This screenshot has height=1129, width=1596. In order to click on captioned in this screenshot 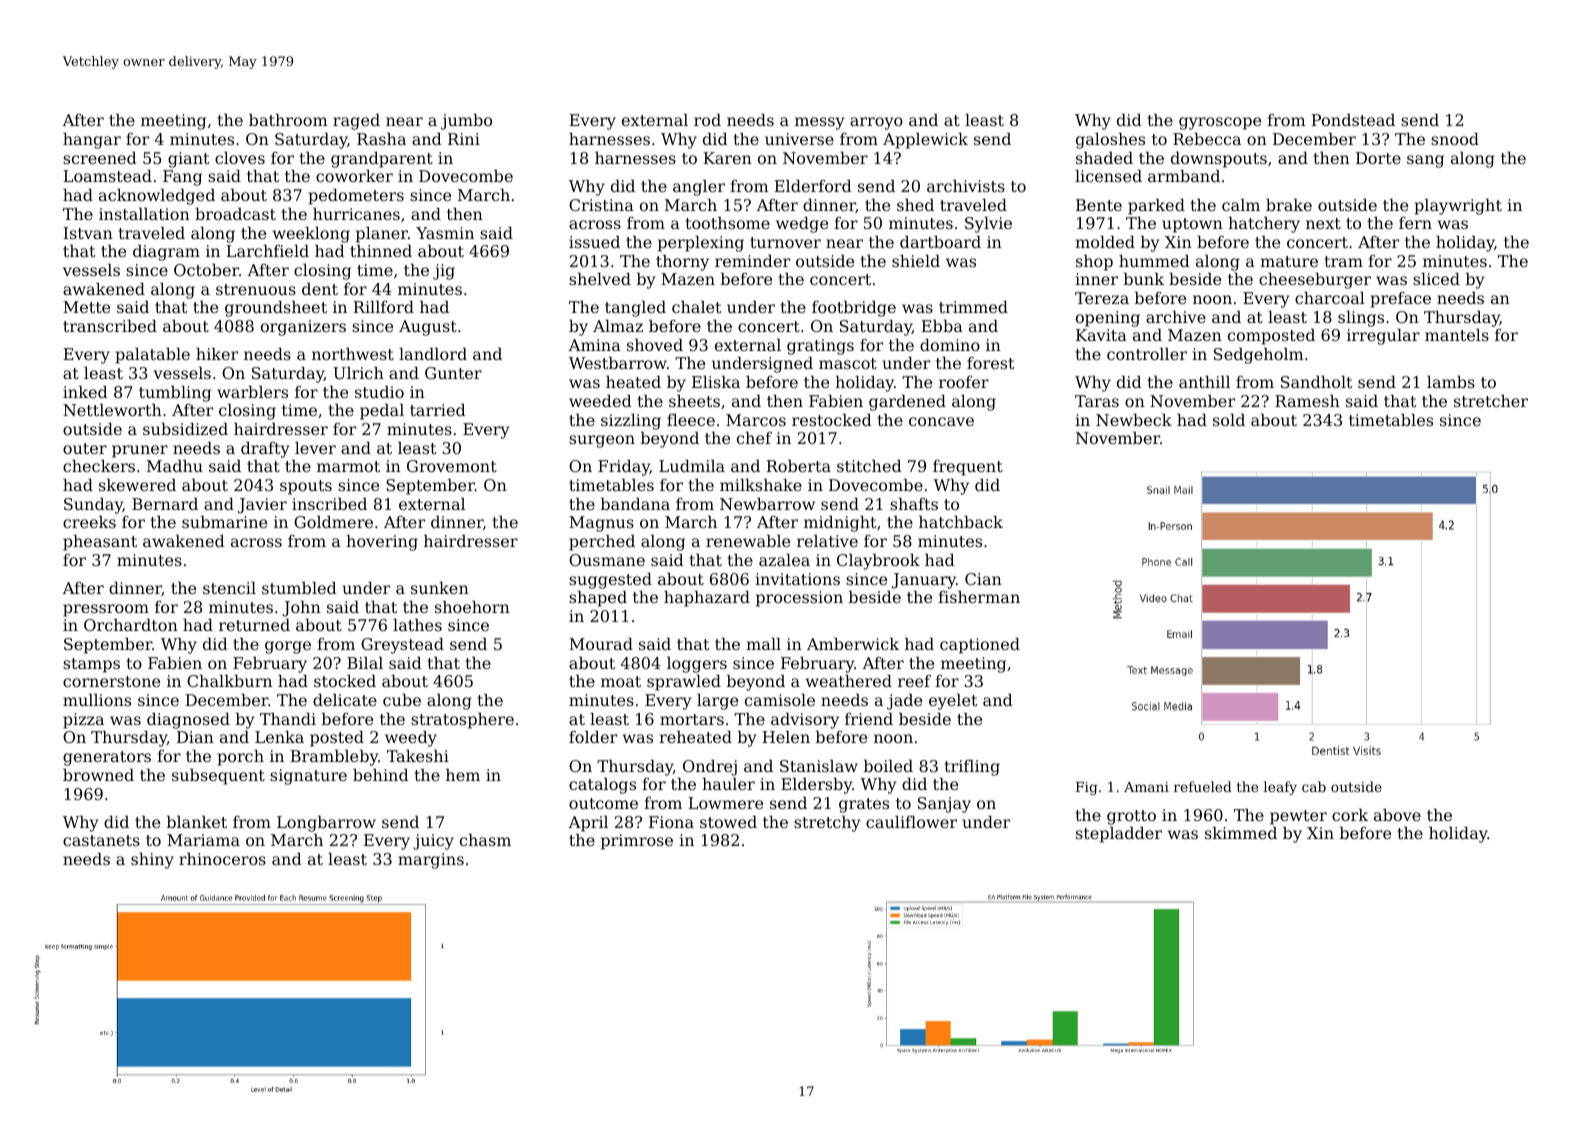, I will do `click(980, 645)`.
